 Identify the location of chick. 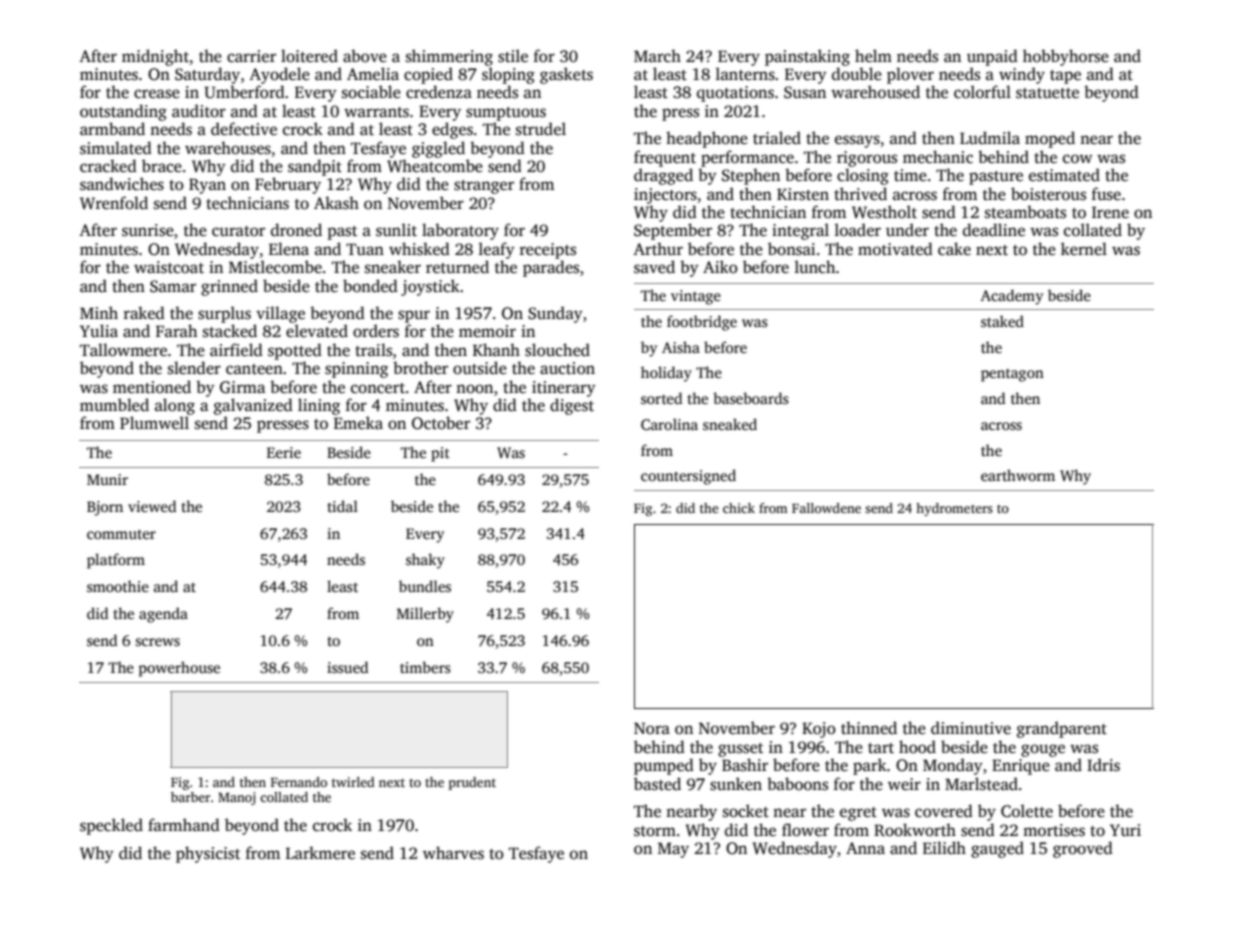
(739, 508).
